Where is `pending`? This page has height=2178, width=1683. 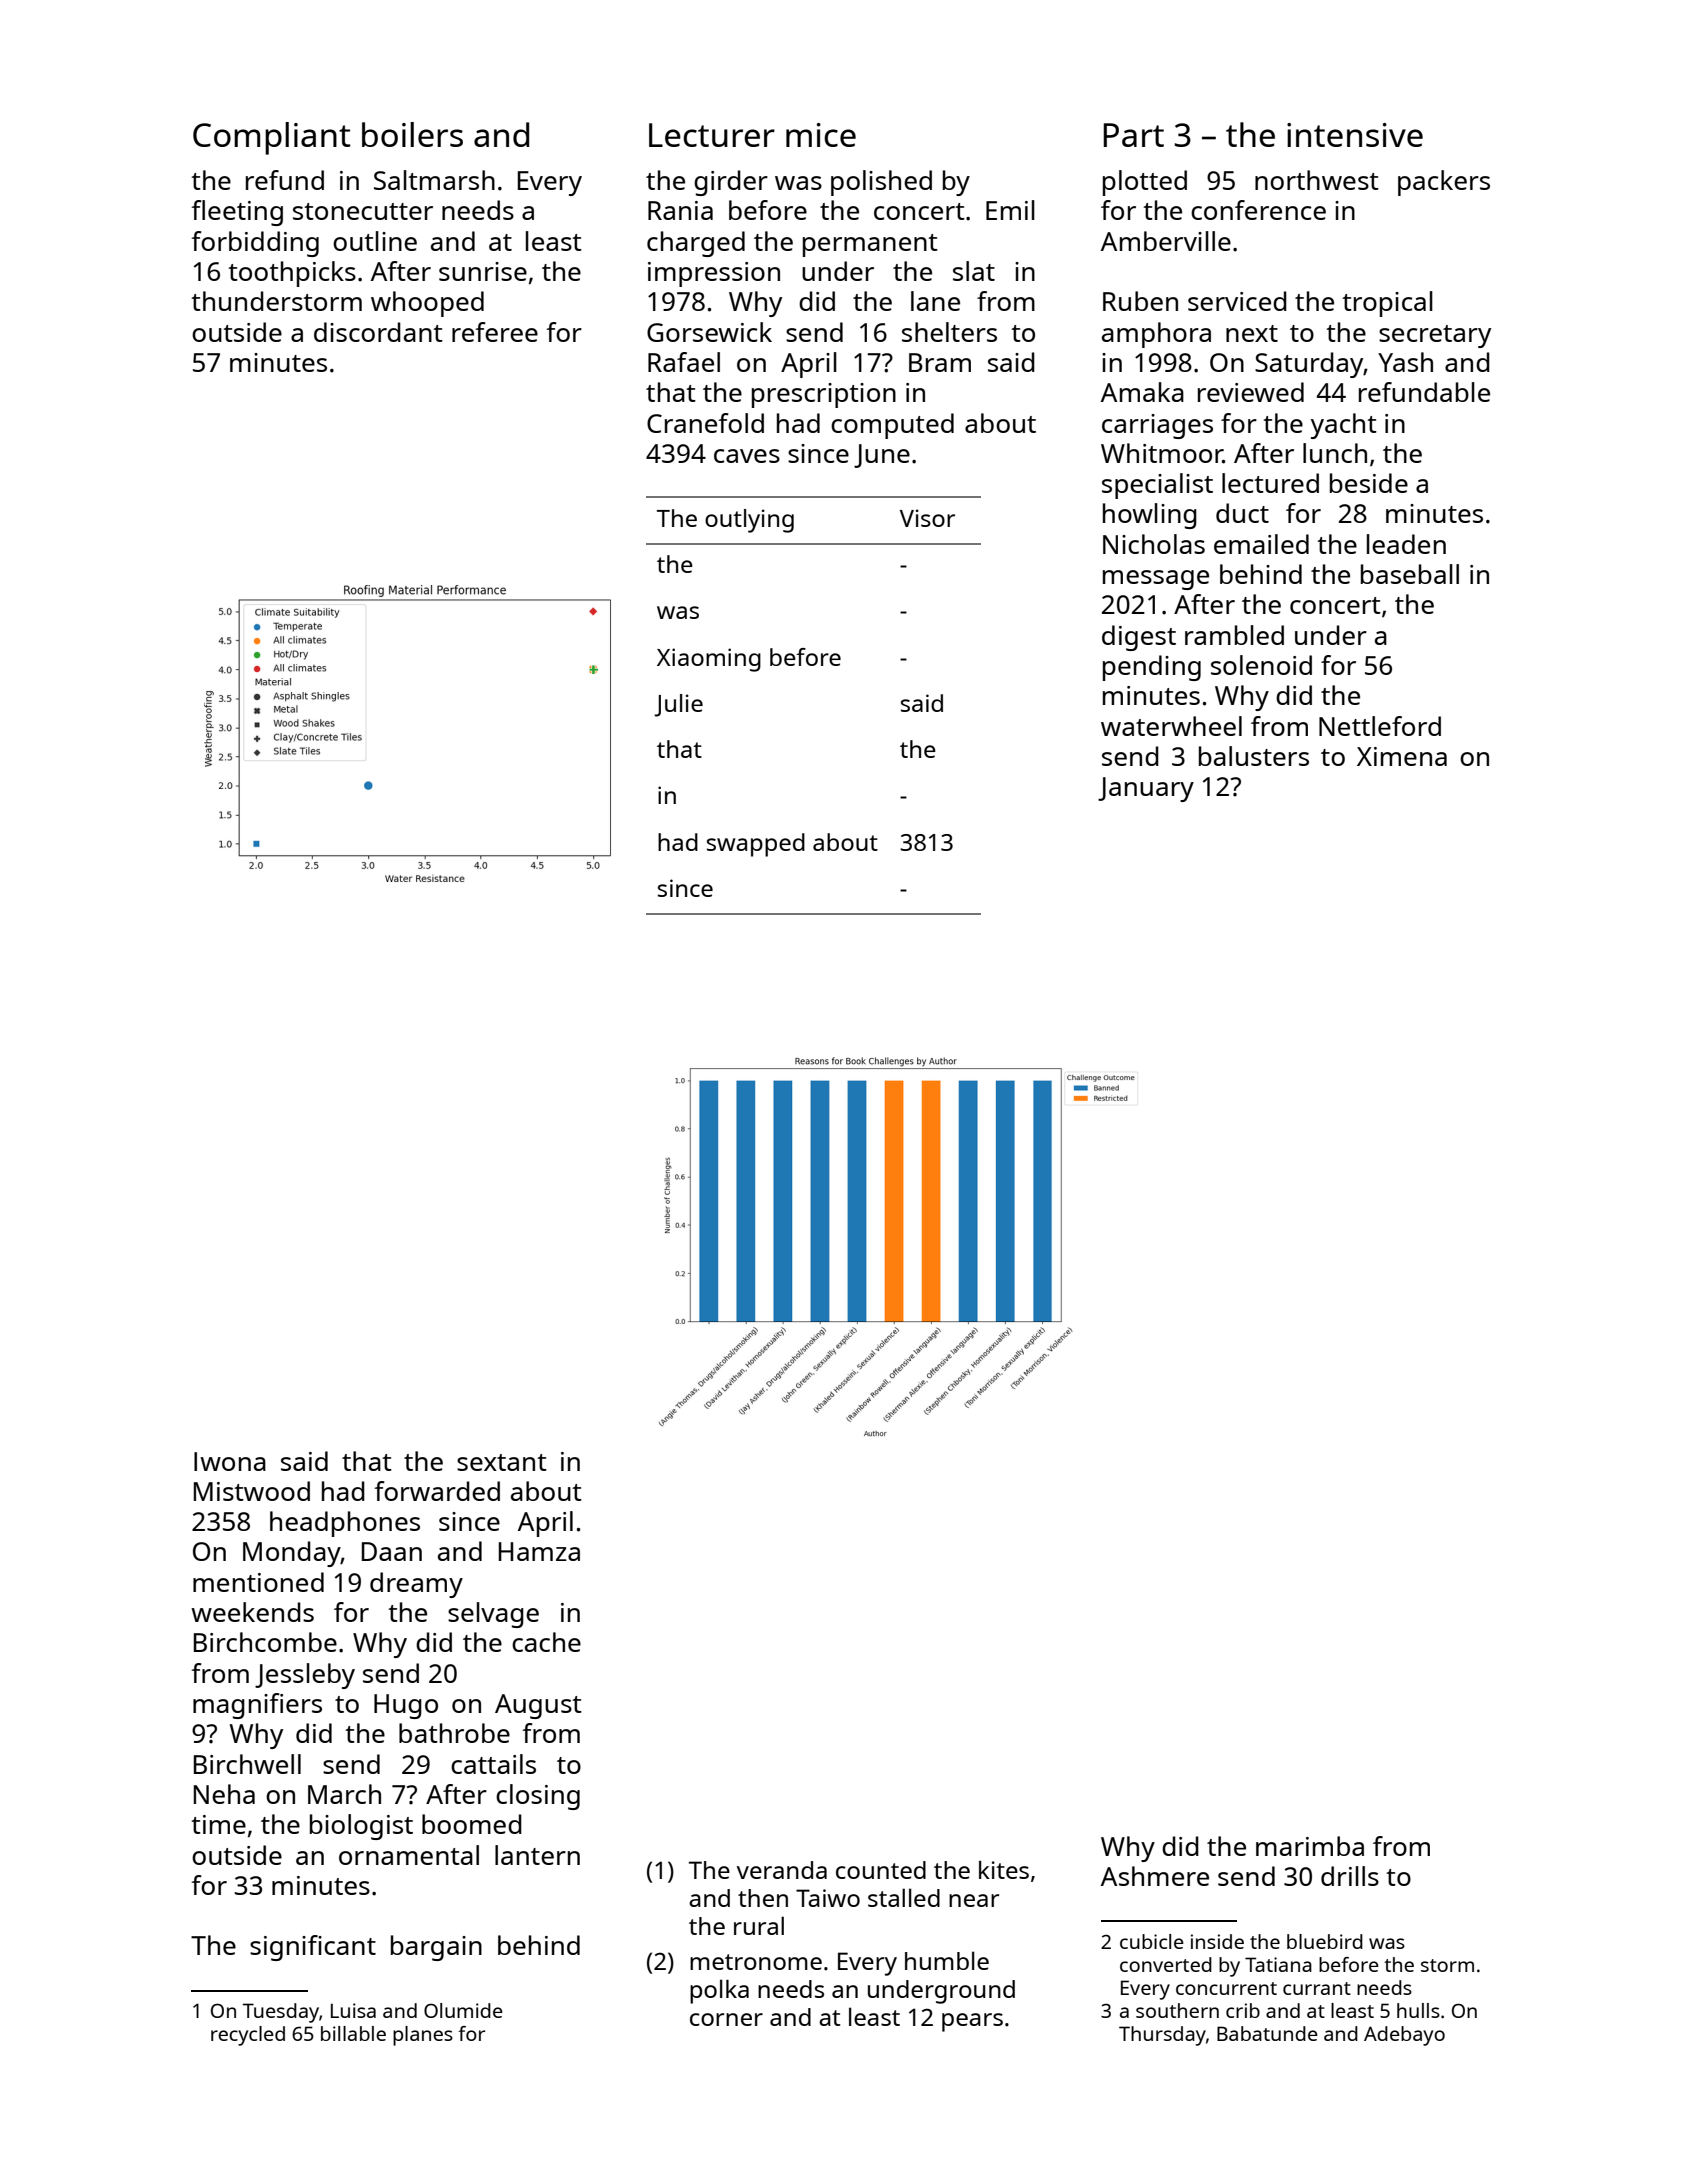
pending is located at coordinates (1152, 668).
